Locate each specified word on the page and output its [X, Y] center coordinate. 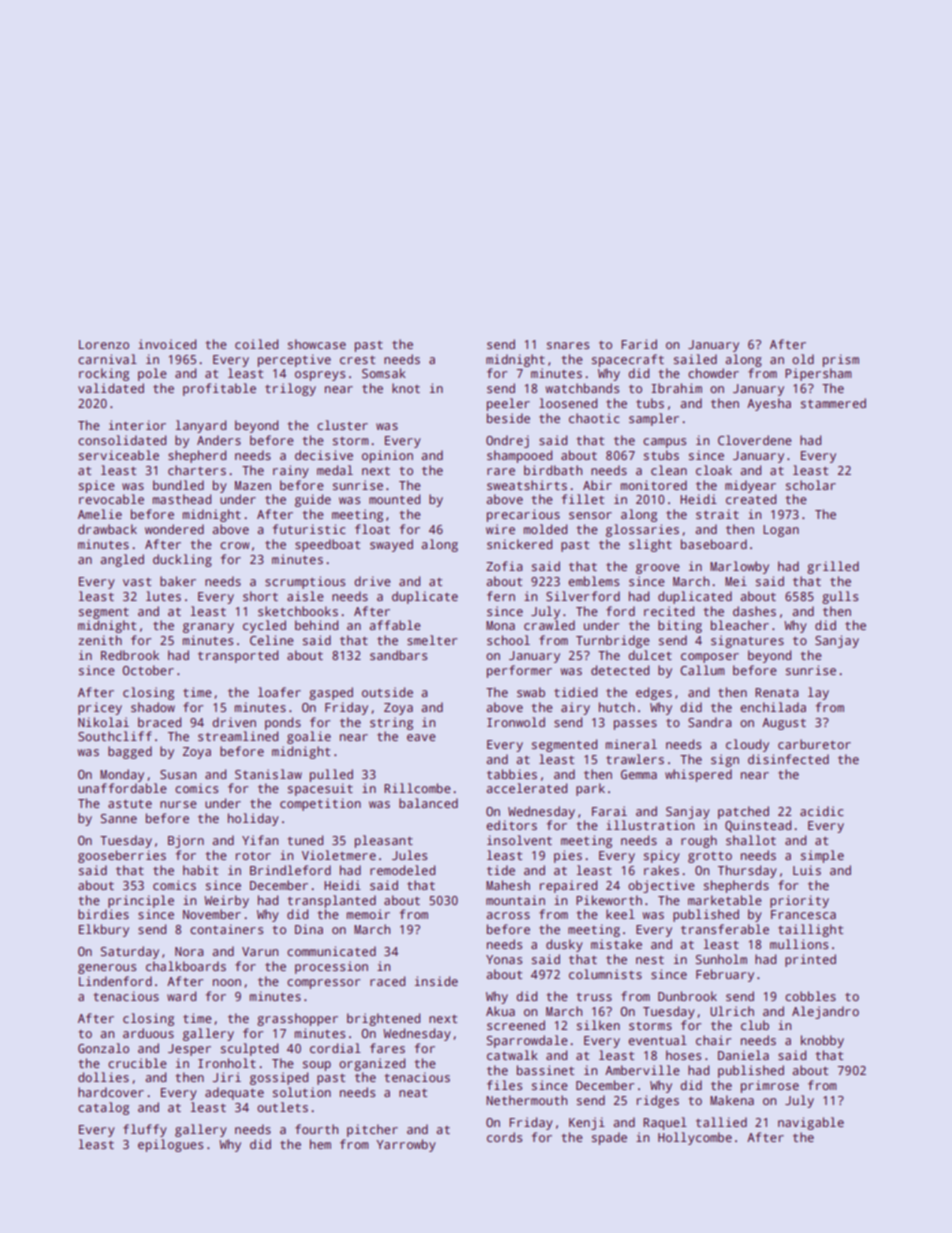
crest [357, 360]
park [590, 789]
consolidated [122, 440]
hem [320, 1144]
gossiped [279, 1078]
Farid [639, 344]
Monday [122, 775]
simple [822, 856]
